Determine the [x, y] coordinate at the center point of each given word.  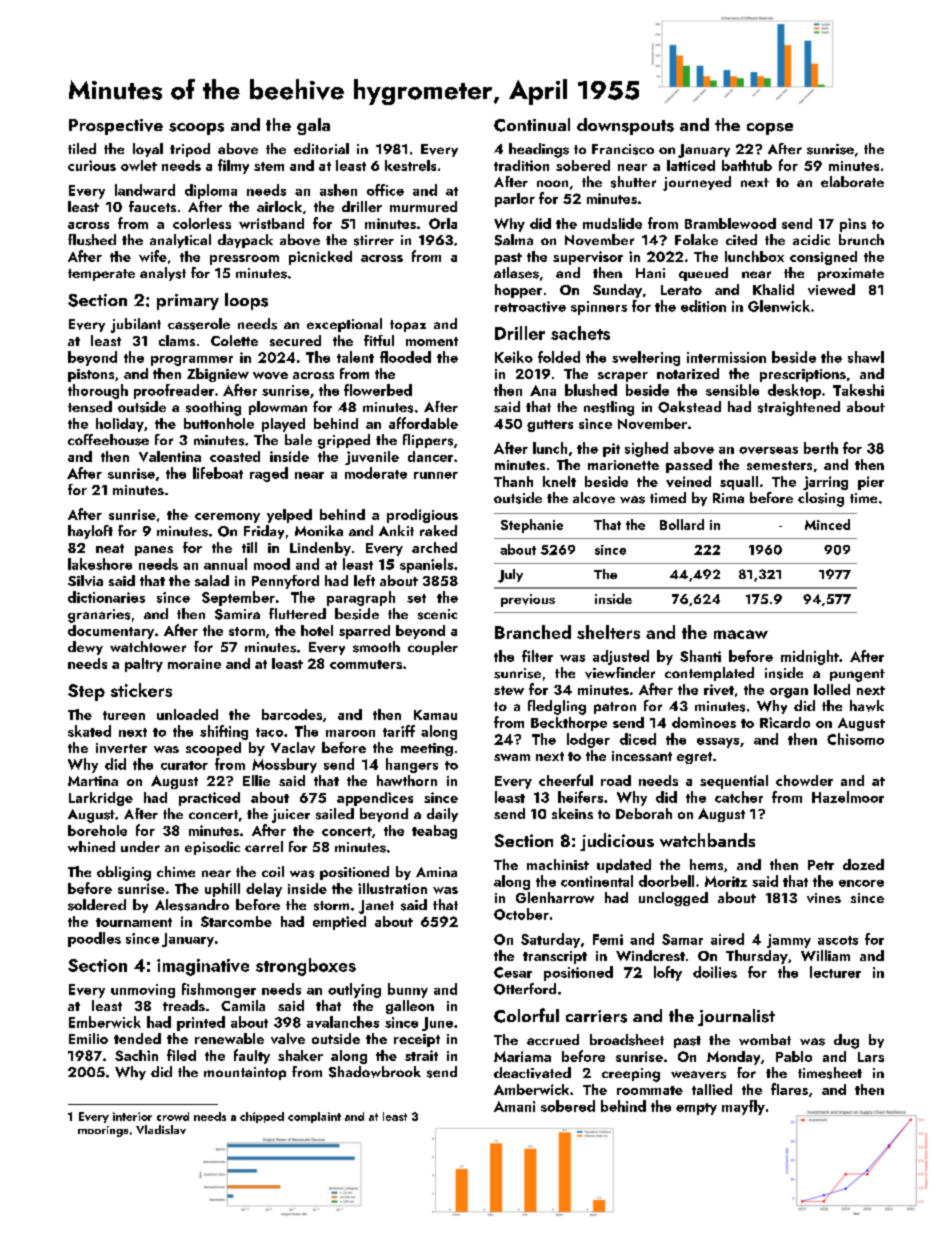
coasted [235, 456]
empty [696, 1109]
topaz [408, 326]
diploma [211, 191]
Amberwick [531, 1089]
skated [89, 731]
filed [181, 1055]
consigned [823, 258]
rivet [719, 689]
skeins [572, 813]
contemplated [709, 674]
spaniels [426, 565]
